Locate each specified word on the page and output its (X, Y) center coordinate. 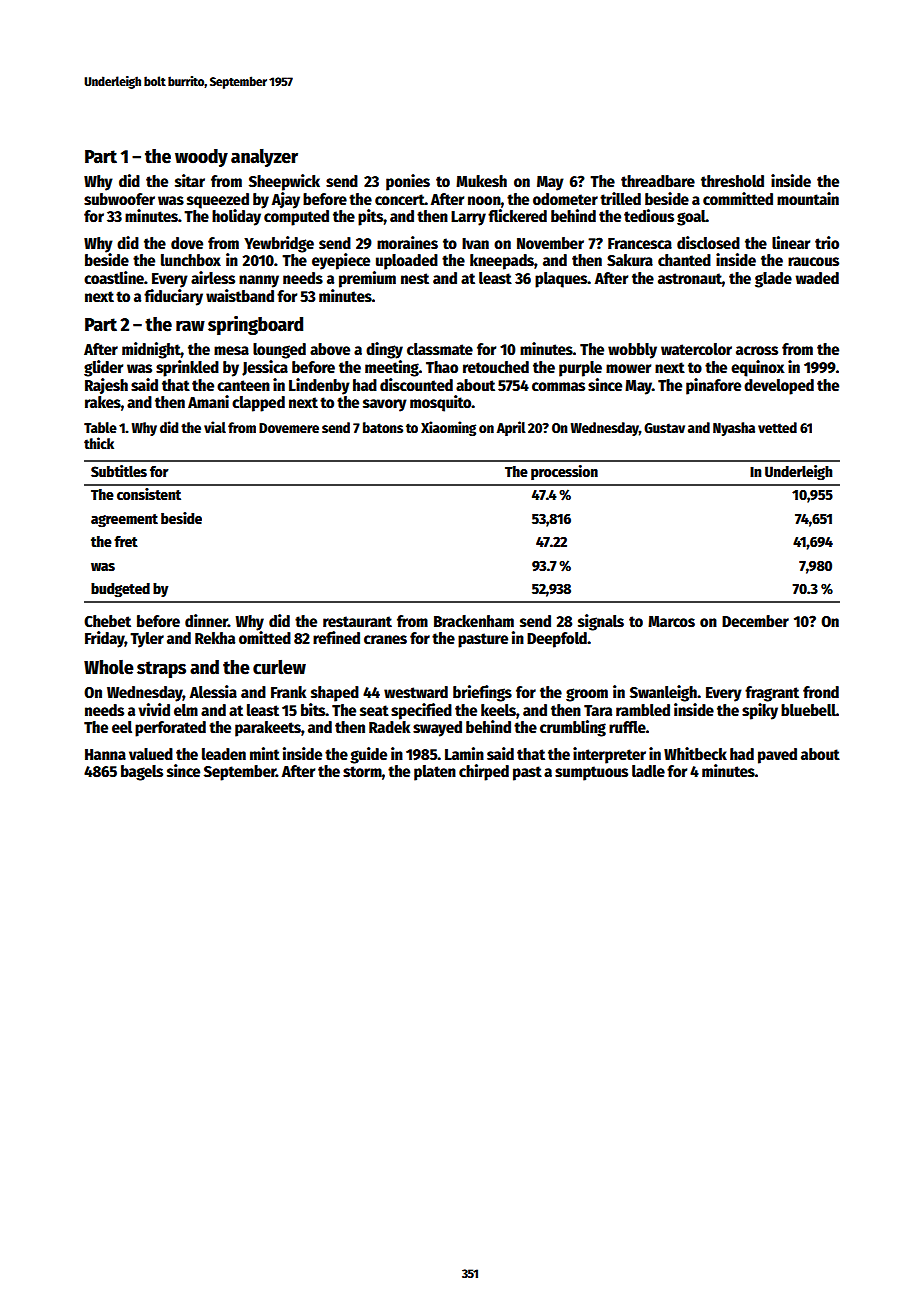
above (330, 349)
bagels (142, 773)
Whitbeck (695, 754)
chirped (484, 772)
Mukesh (481, 181)
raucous (813, 262)
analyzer (264, 158)
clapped (258, 404)
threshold (732, 181)
